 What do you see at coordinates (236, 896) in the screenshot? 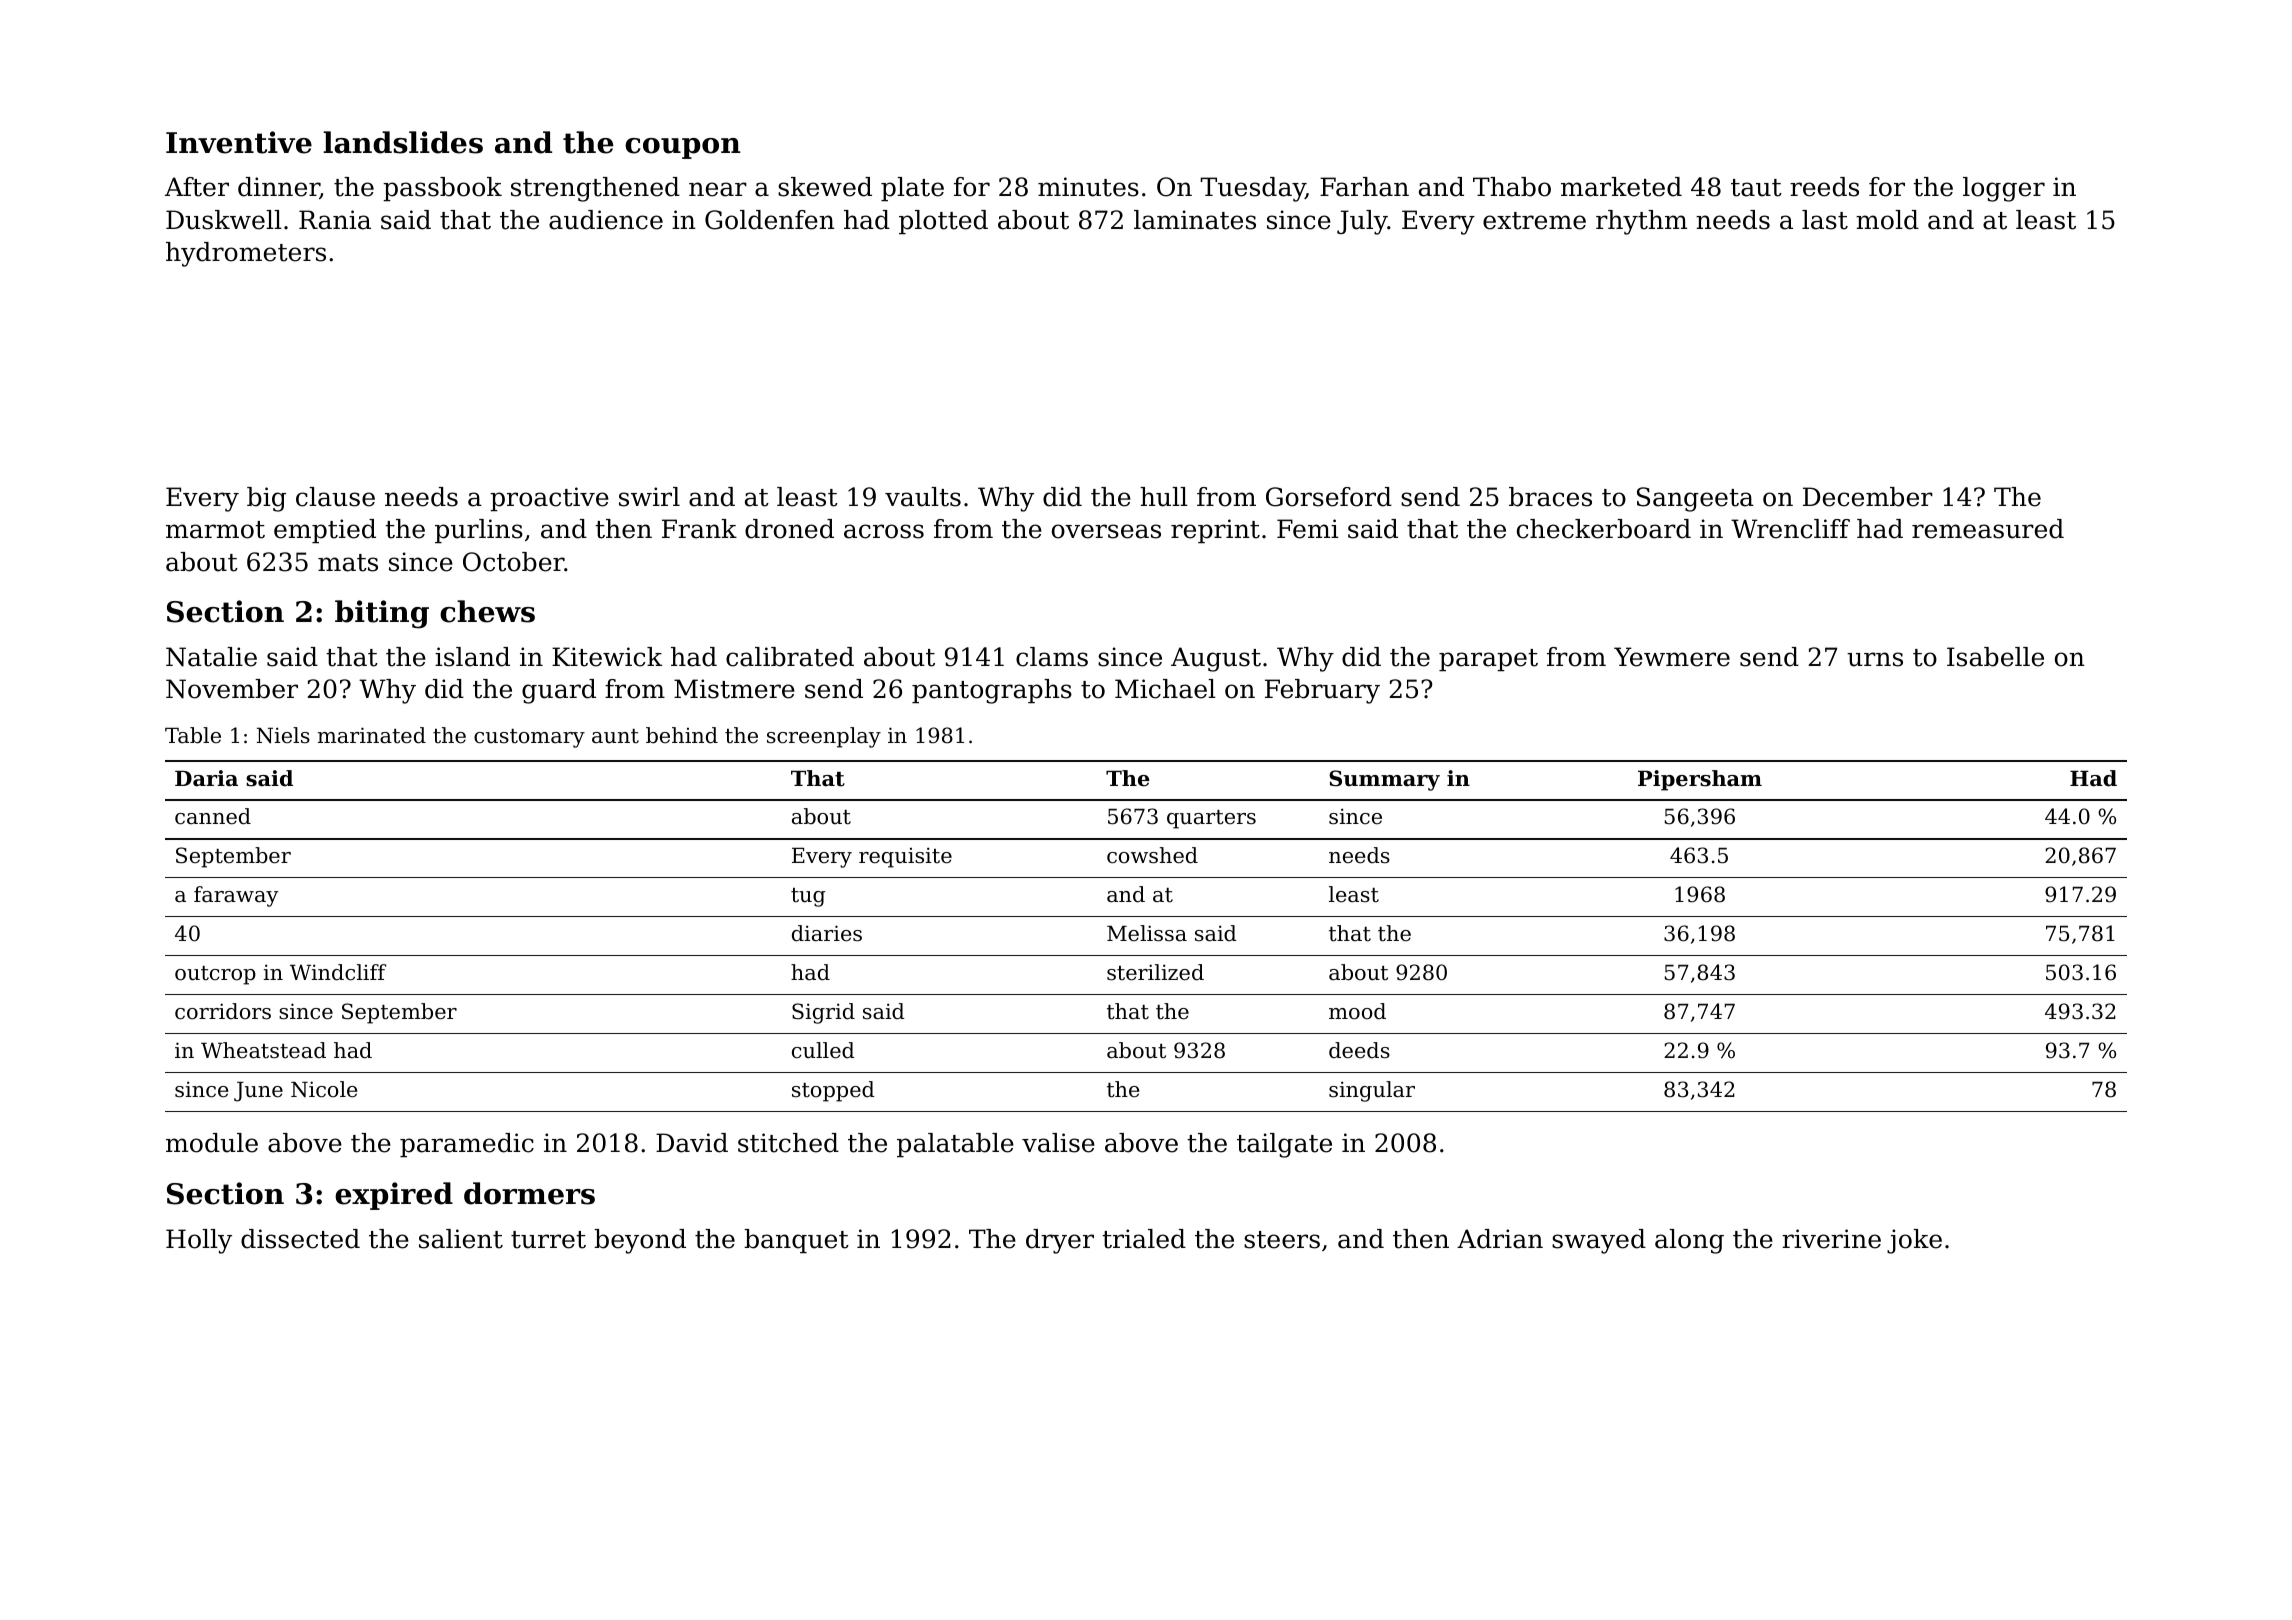
I see `faraway` at bounding box center [236, 896].
